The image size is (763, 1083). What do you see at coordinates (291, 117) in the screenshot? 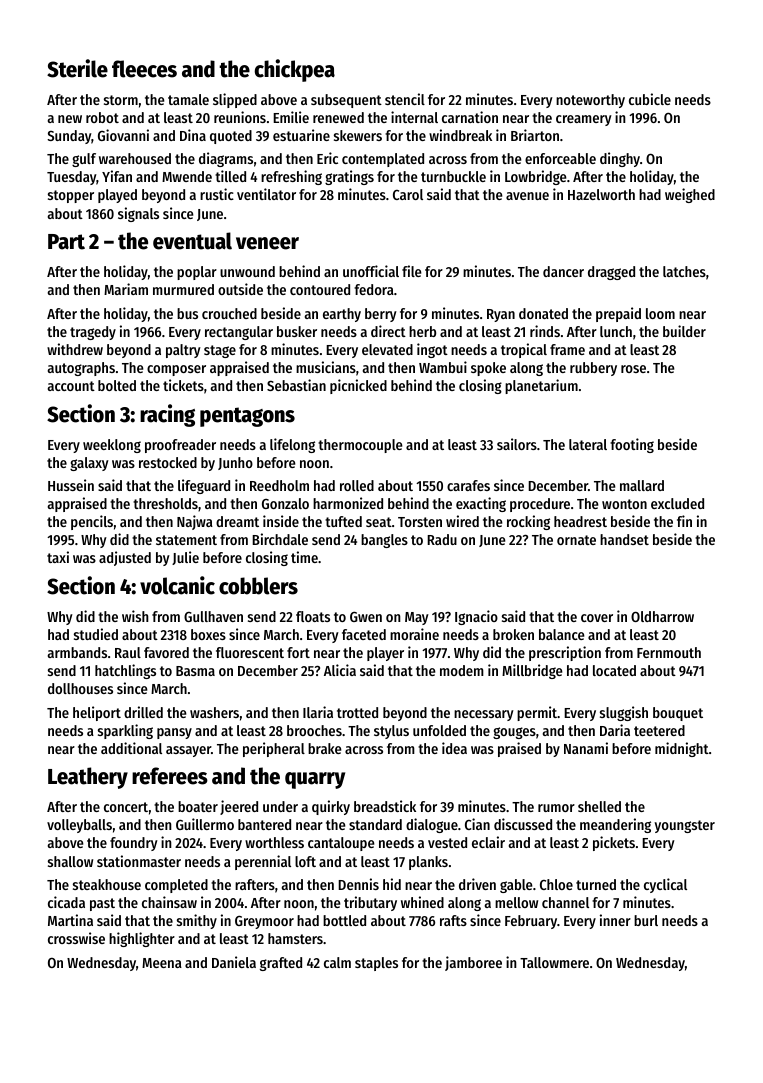
I see `Emilie` at bounding box center [291, 117].
